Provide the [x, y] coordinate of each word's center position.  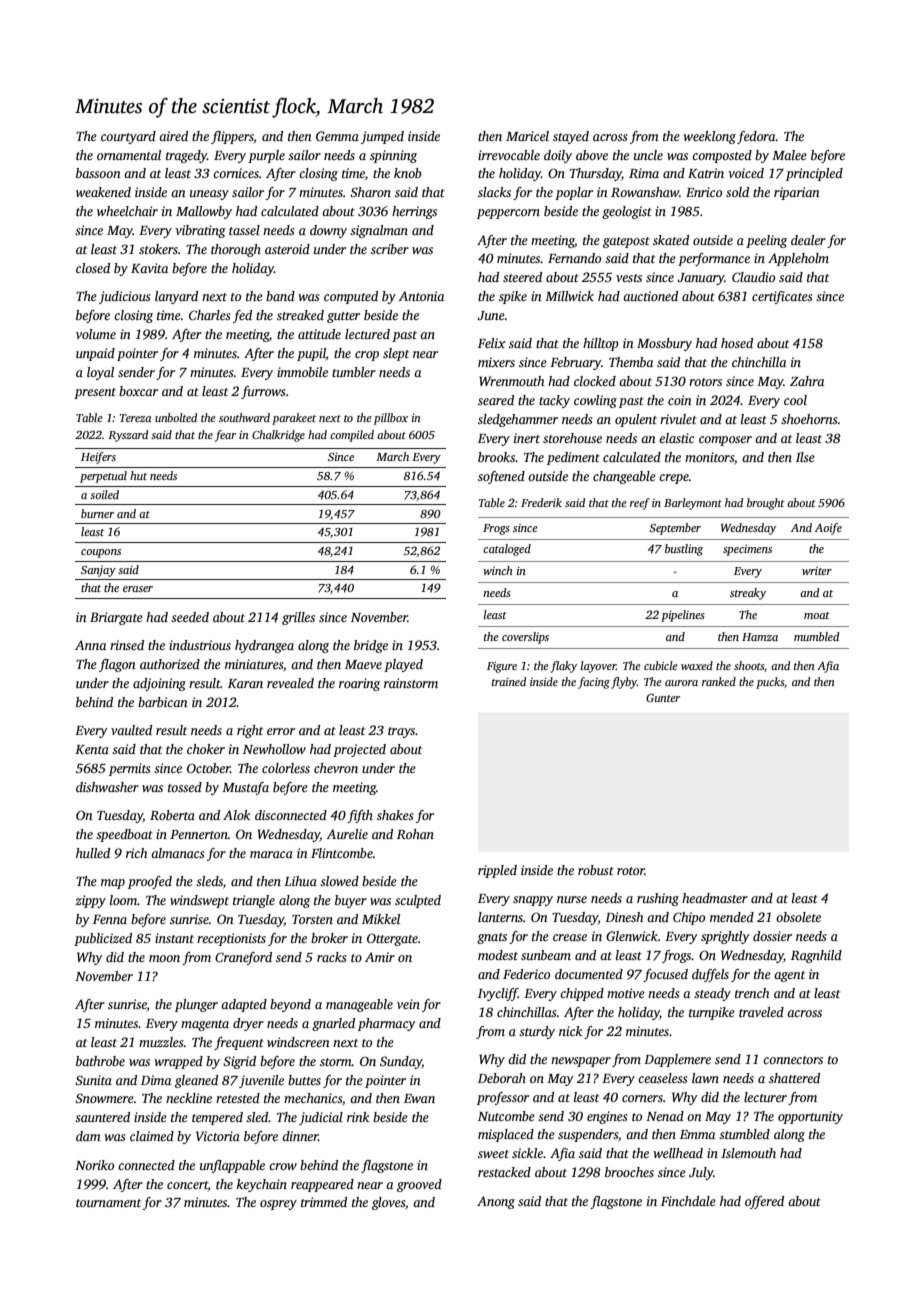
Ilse [805, 457]
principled [814, 174]
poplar [574, 193]
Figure [502, 667]
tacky [554, 401]
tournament [108, 1203]
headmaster [715, 898]
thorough [236, 250]
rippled [497, 871]
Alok [236, 815]
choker [206, 749]
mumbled [817, 636]
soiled [104, 494]
